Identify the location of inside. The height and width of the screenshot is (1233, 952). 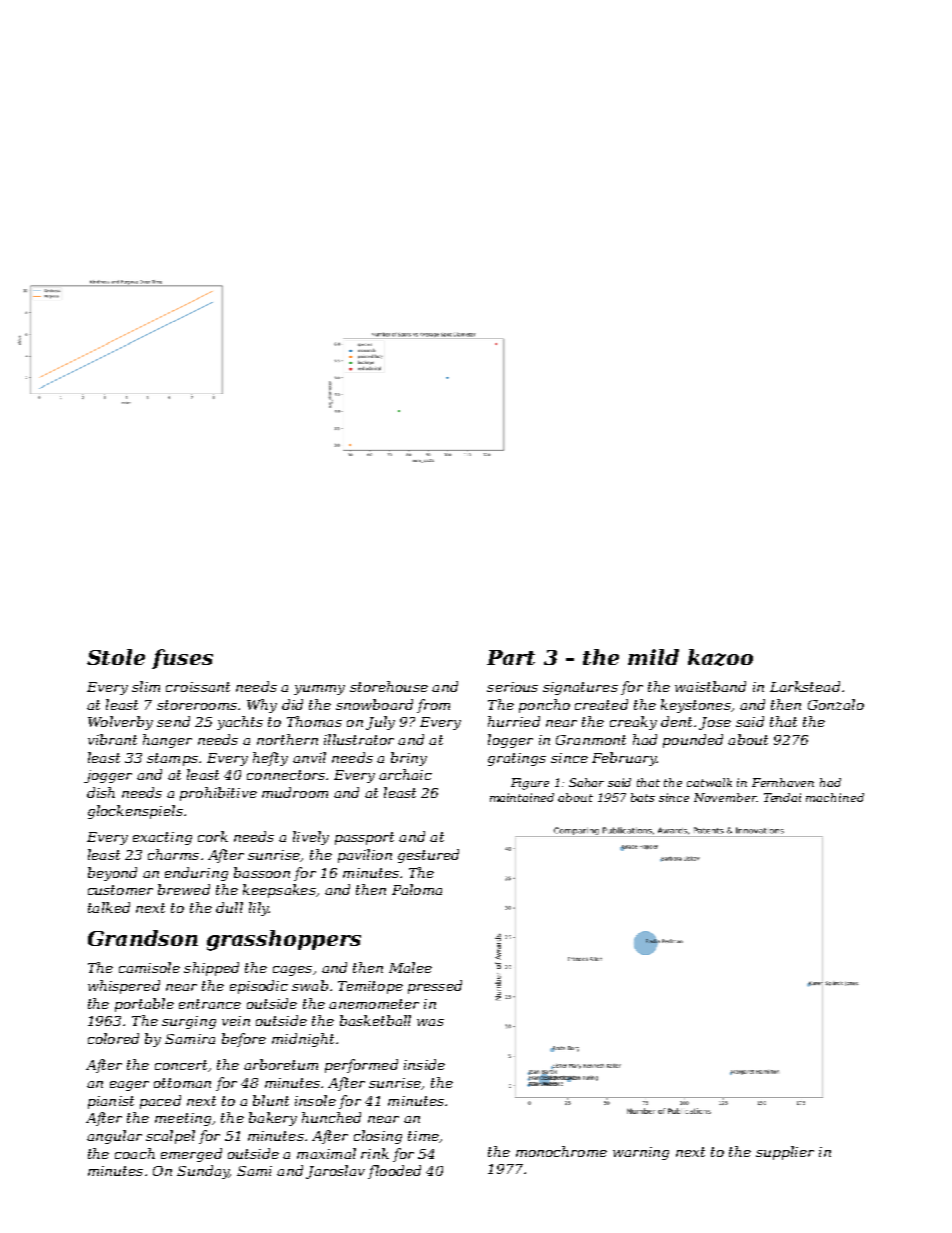
(424, 1064).
